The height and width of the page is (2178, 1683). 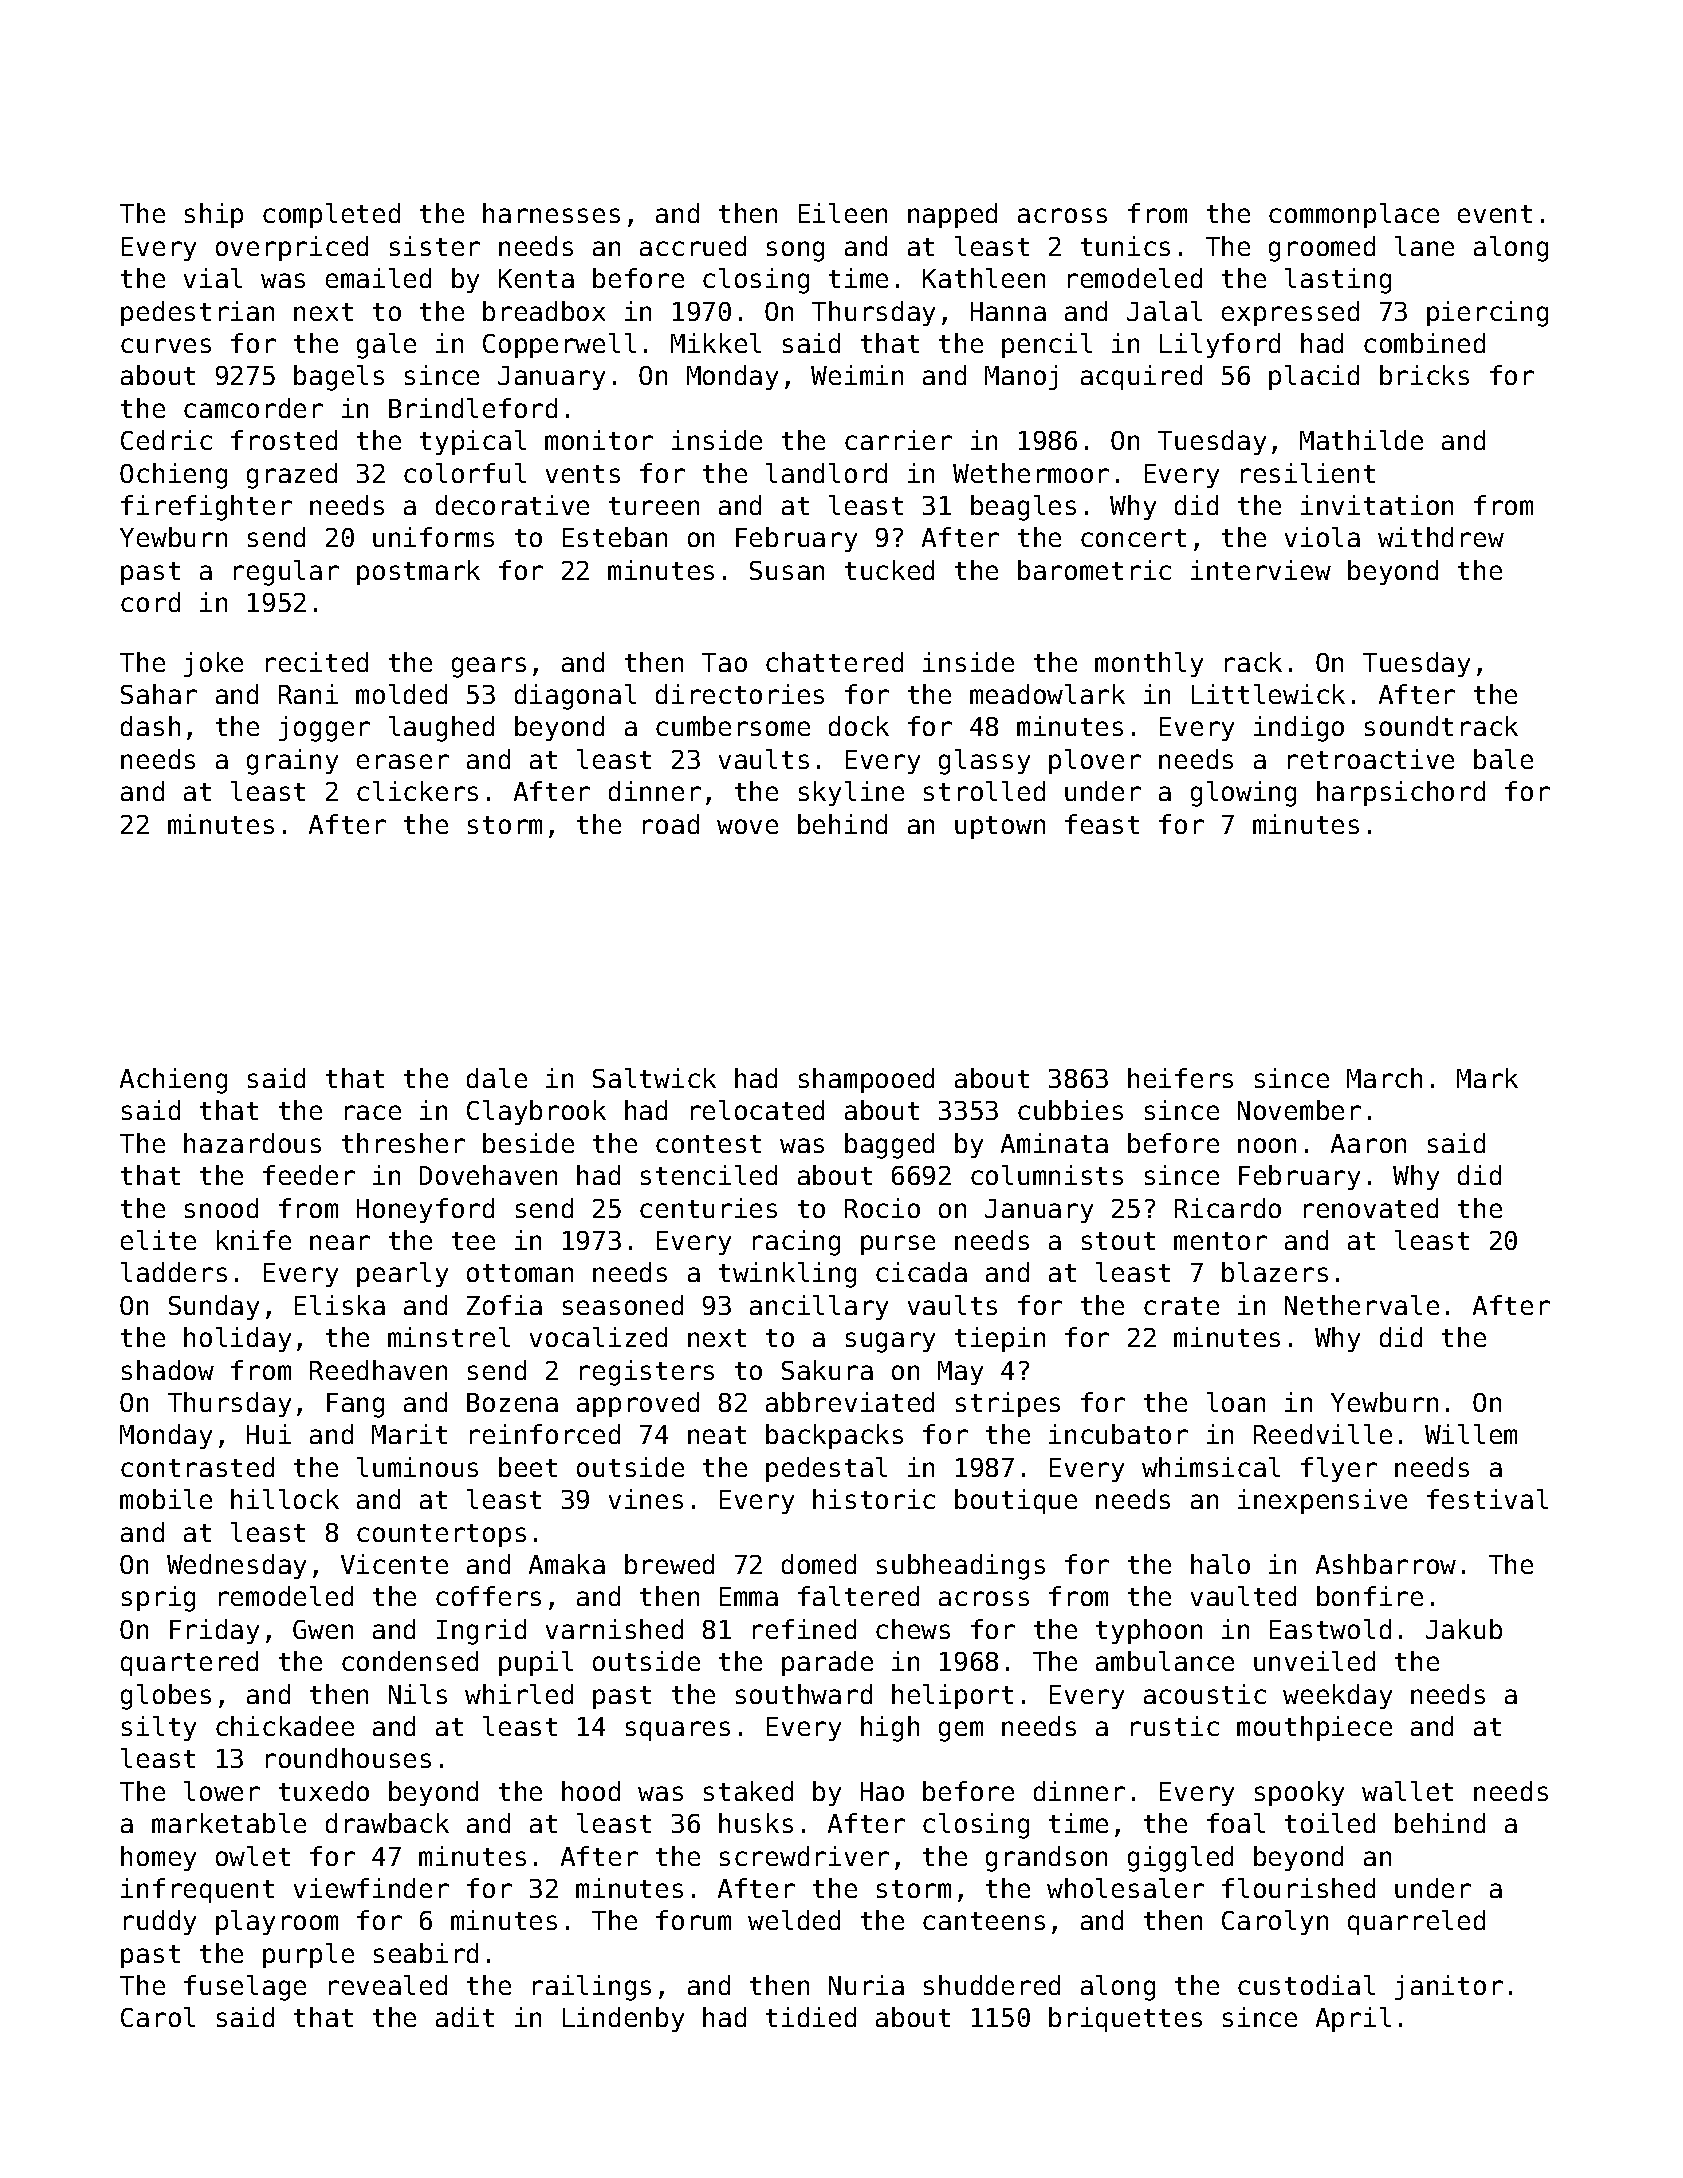 What do you see at coordinates (1361, 440) in the page?
I see `Mathilde` at bounding box center [1361, 440].
